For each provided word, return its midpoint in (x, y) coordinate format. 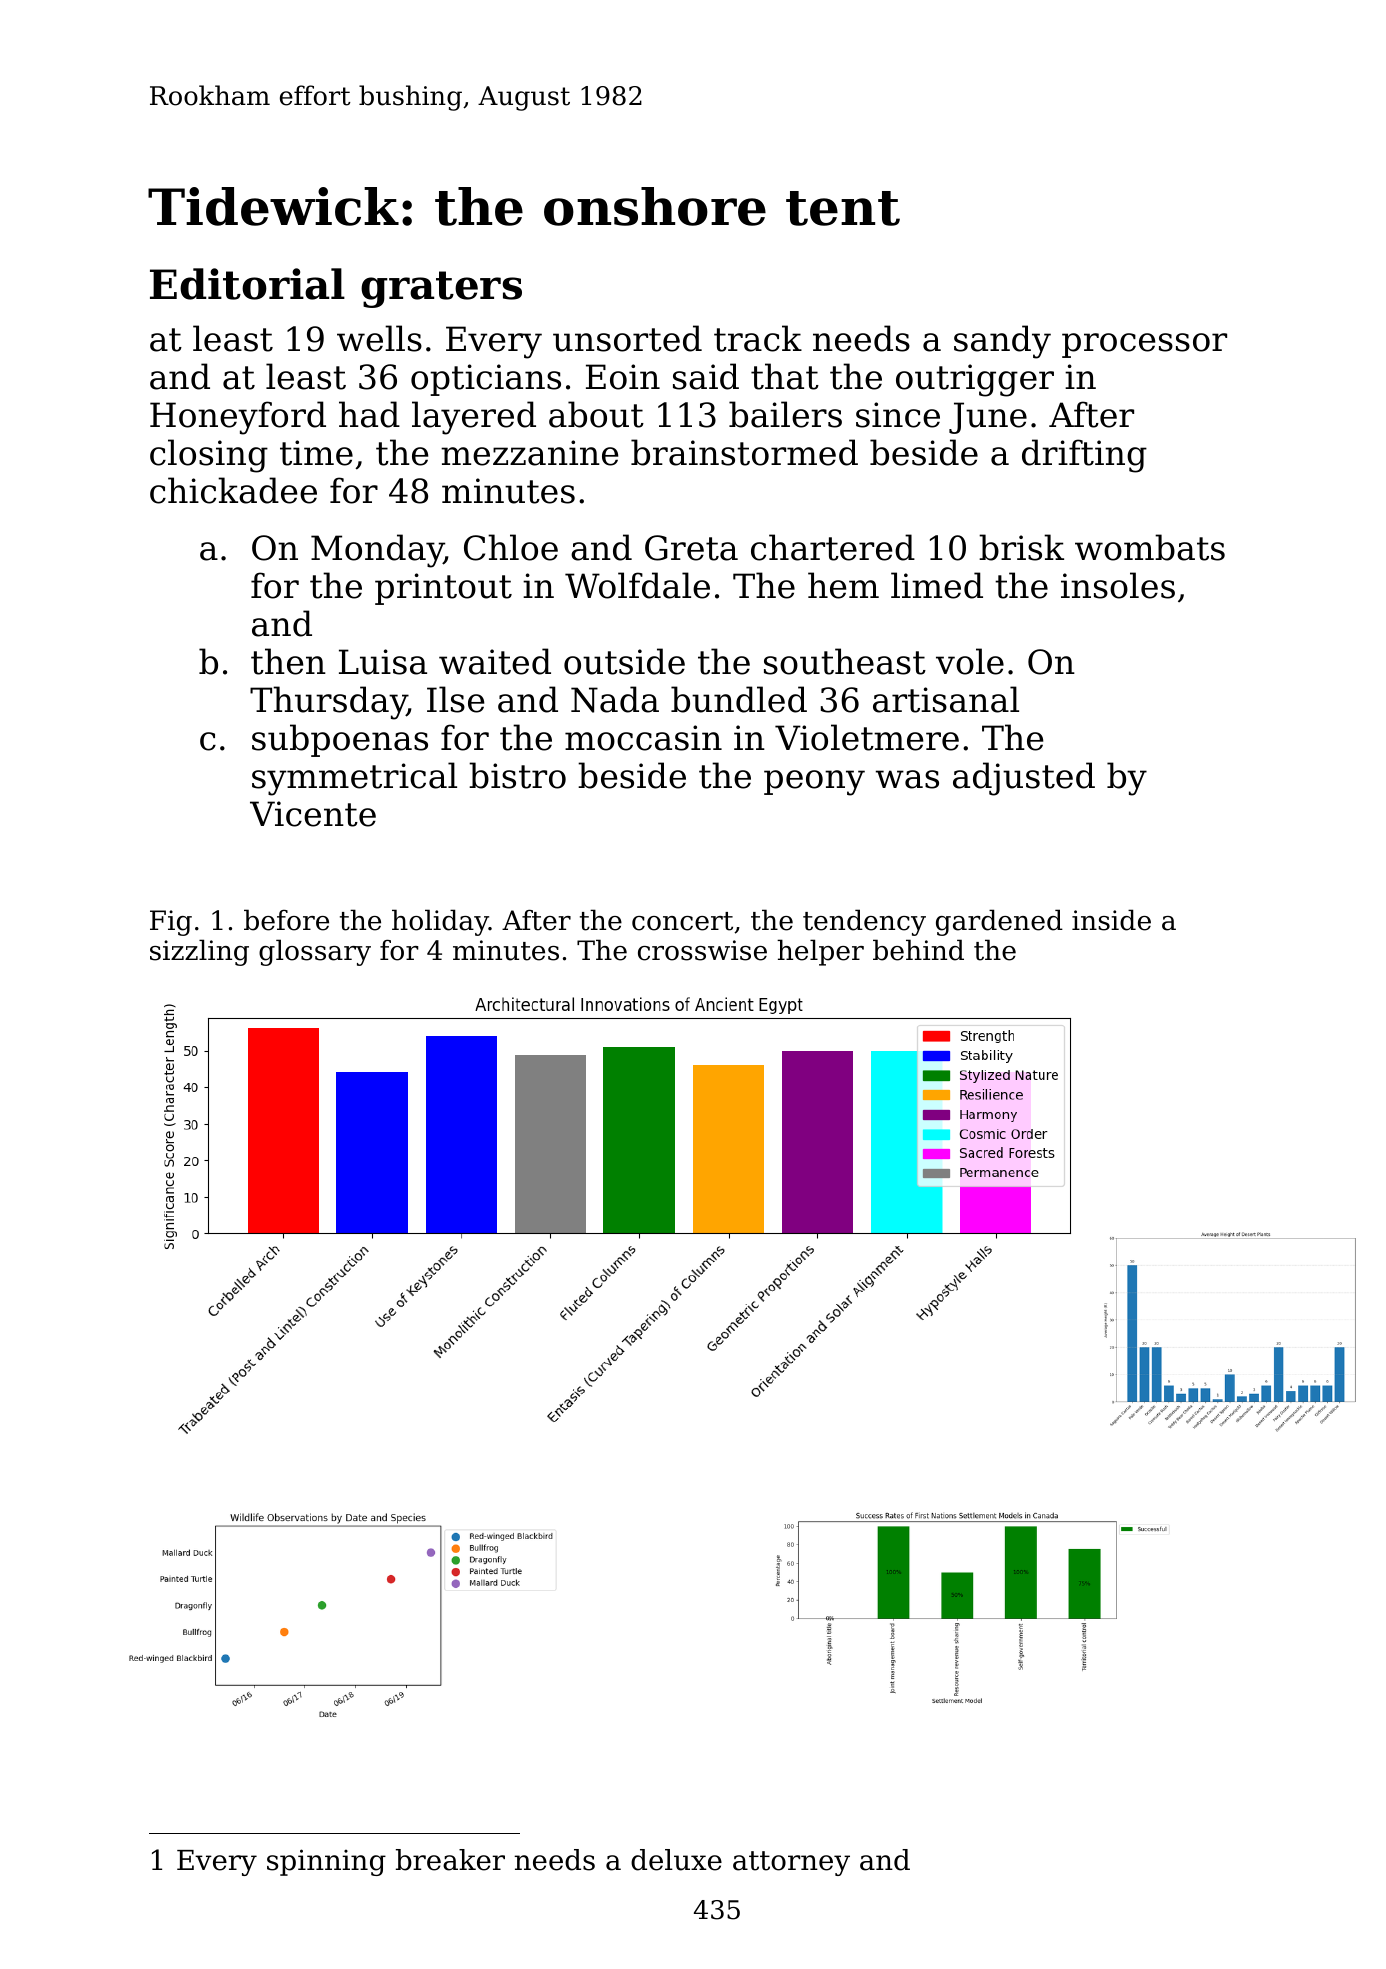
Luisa (383, 662)
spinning (326, 1862)
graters (441, 289)
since (898, 415)
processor (1144, 345)
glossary (315, 952)
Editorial (247, 284)
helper (820, 952)
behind (918, 950)
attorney (791, 1863)
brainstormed (744, 452)
